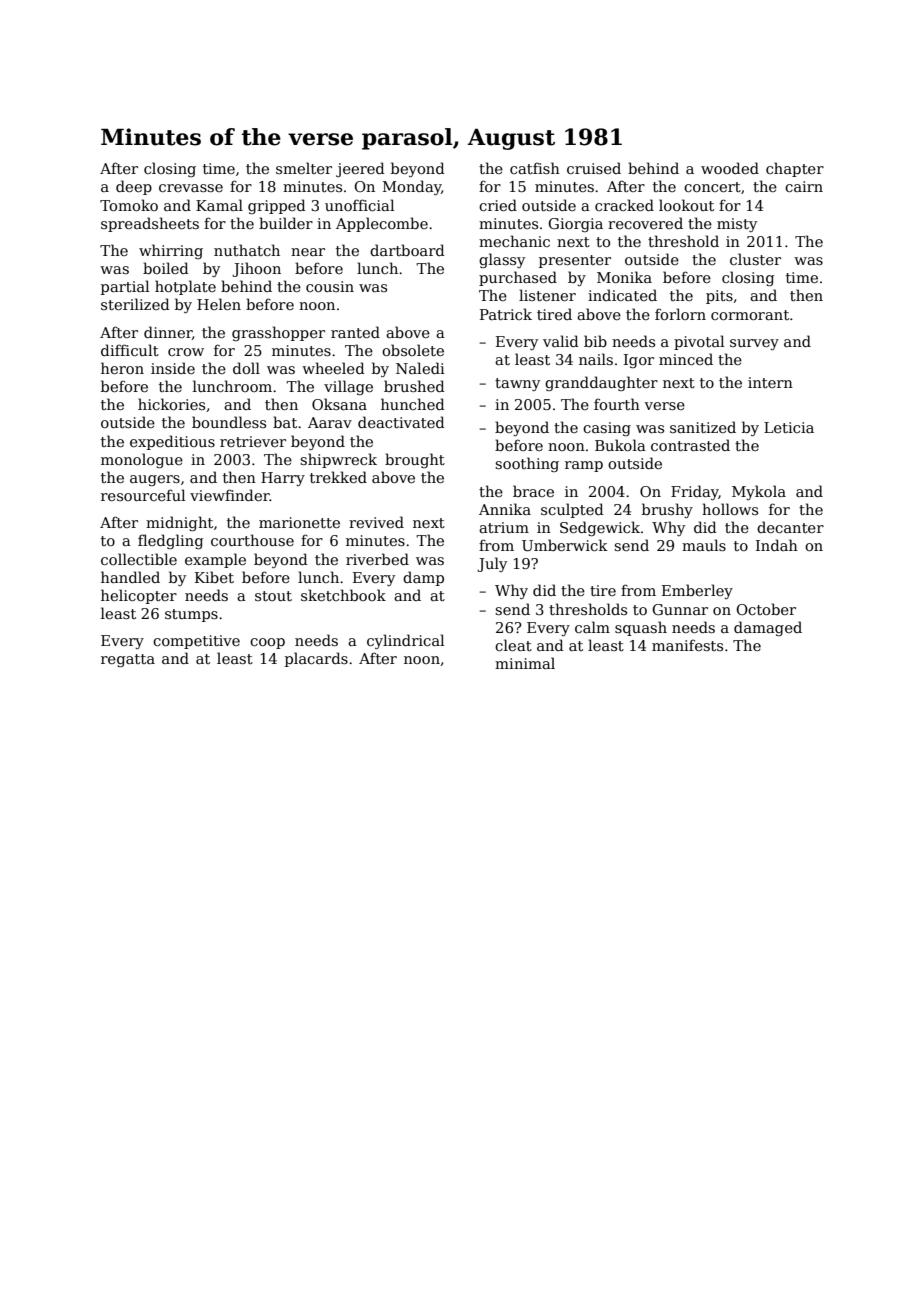  What do you see at coordinates (377, 559) in the screenshot?
I see `riverbed` at bounding box center [377, 559].
